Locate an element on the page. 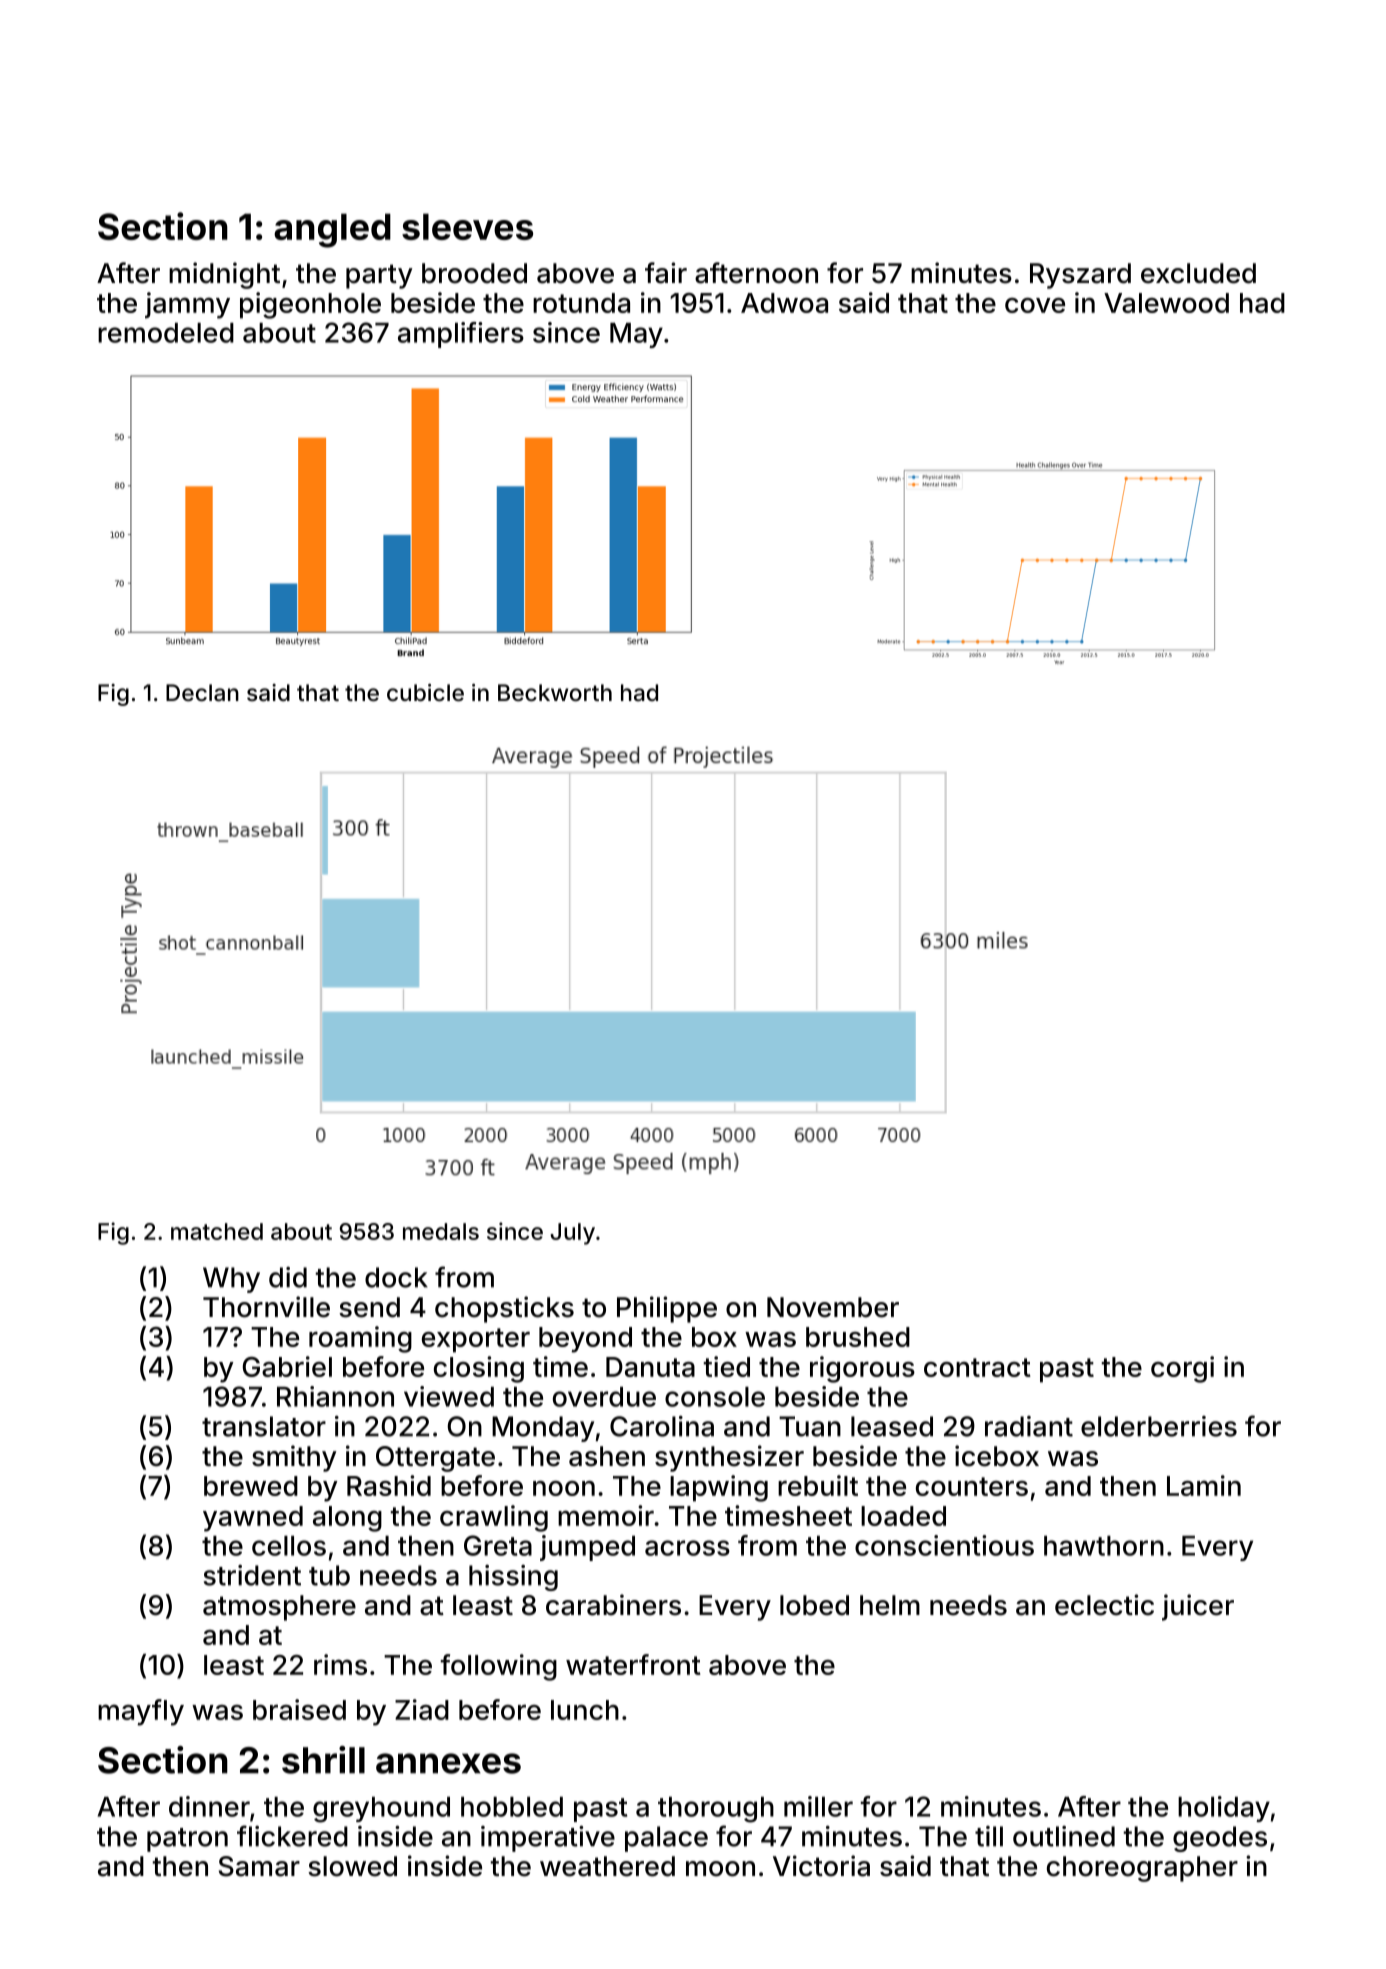 This page has height=1969, width=1386. matched is located at coordinates (217, 1231).
